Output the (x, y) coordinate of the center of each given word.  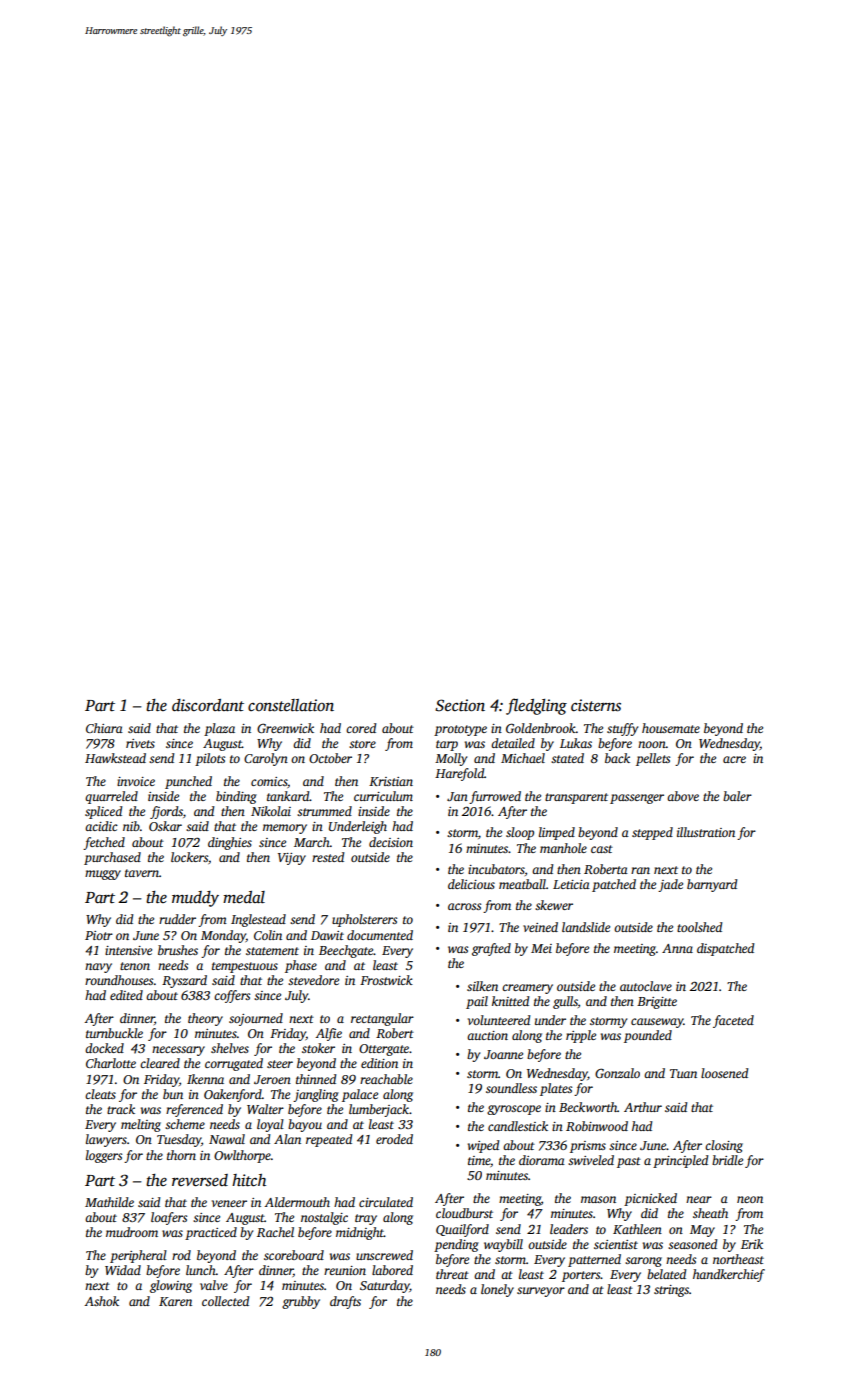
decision (391, 842)
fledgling (536, 706)
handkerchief (729, 1275)
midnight (360, 1233)
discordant (208, 705)
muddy (195, 899)
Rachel (275, 1232)
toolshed (699, 927)
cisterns (596, 705)
